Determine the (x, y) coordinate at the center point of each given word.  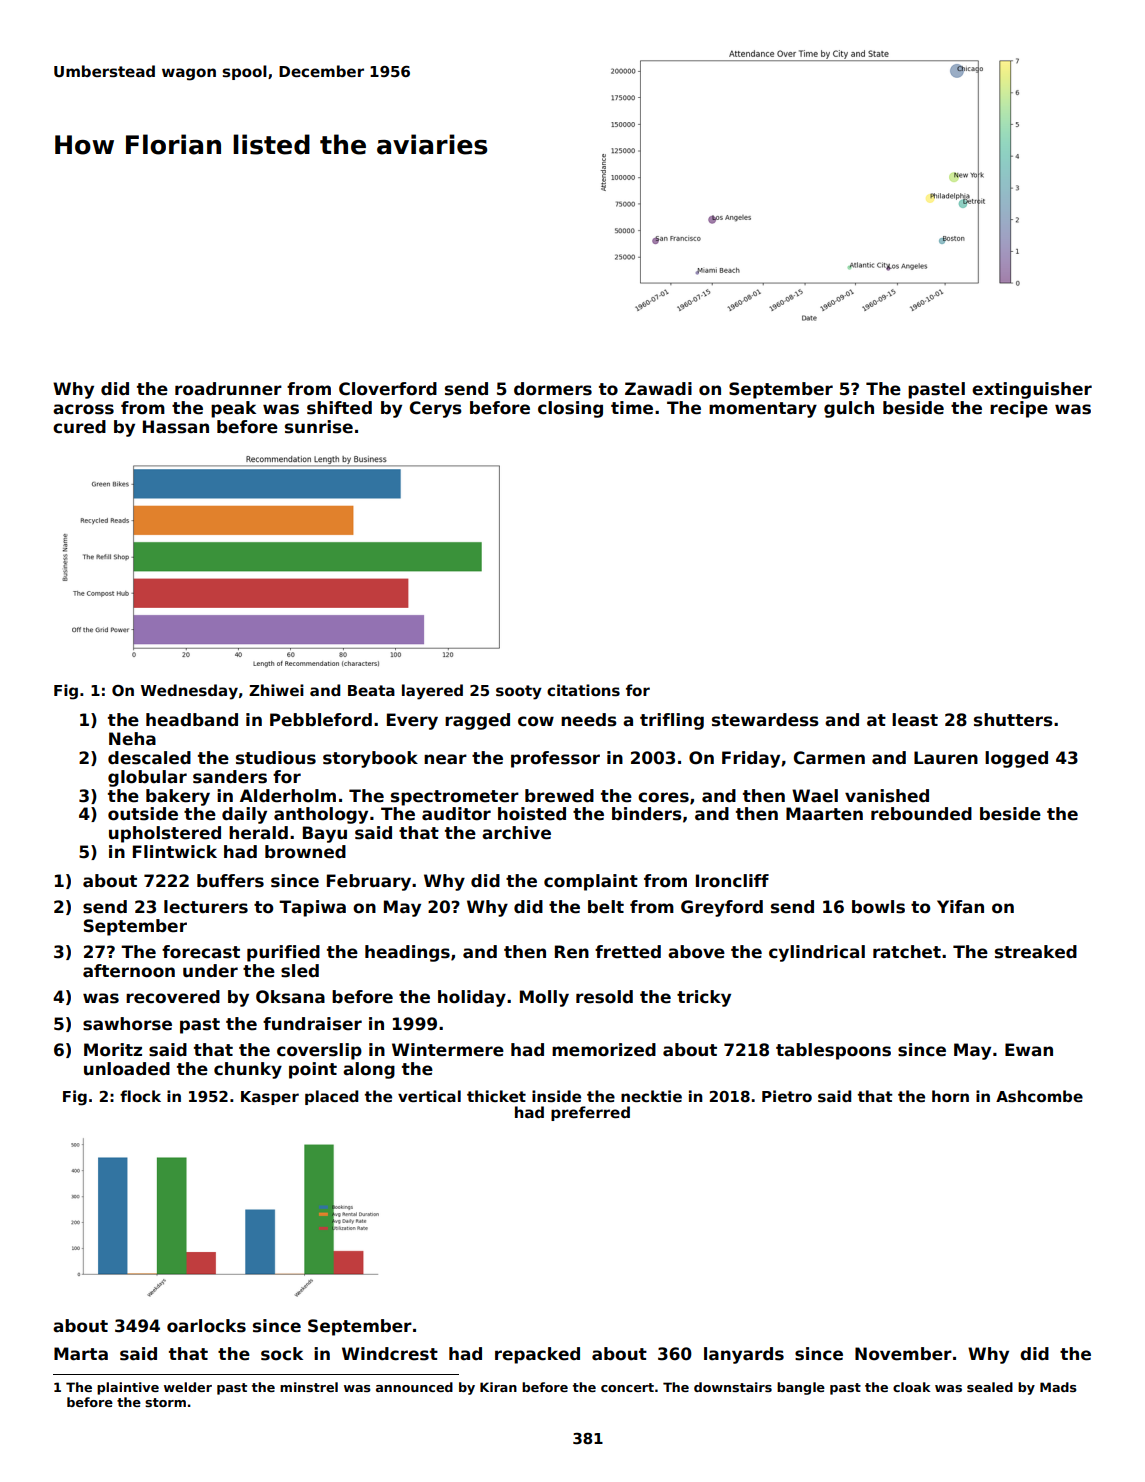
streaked (1036, 952)
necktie (651, 1096)
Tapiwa (312, 908)
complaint (591, 882)
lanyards (744, 1355)
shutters (1013, 720)
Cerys (436, 409)
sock (282, 1354)
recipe (1019, 409)
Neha (132, 739)
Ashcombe (1039, 1096)
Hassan (176, 427)
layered (432, 692)
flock (140, 1096)
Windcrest (390, 1354)
